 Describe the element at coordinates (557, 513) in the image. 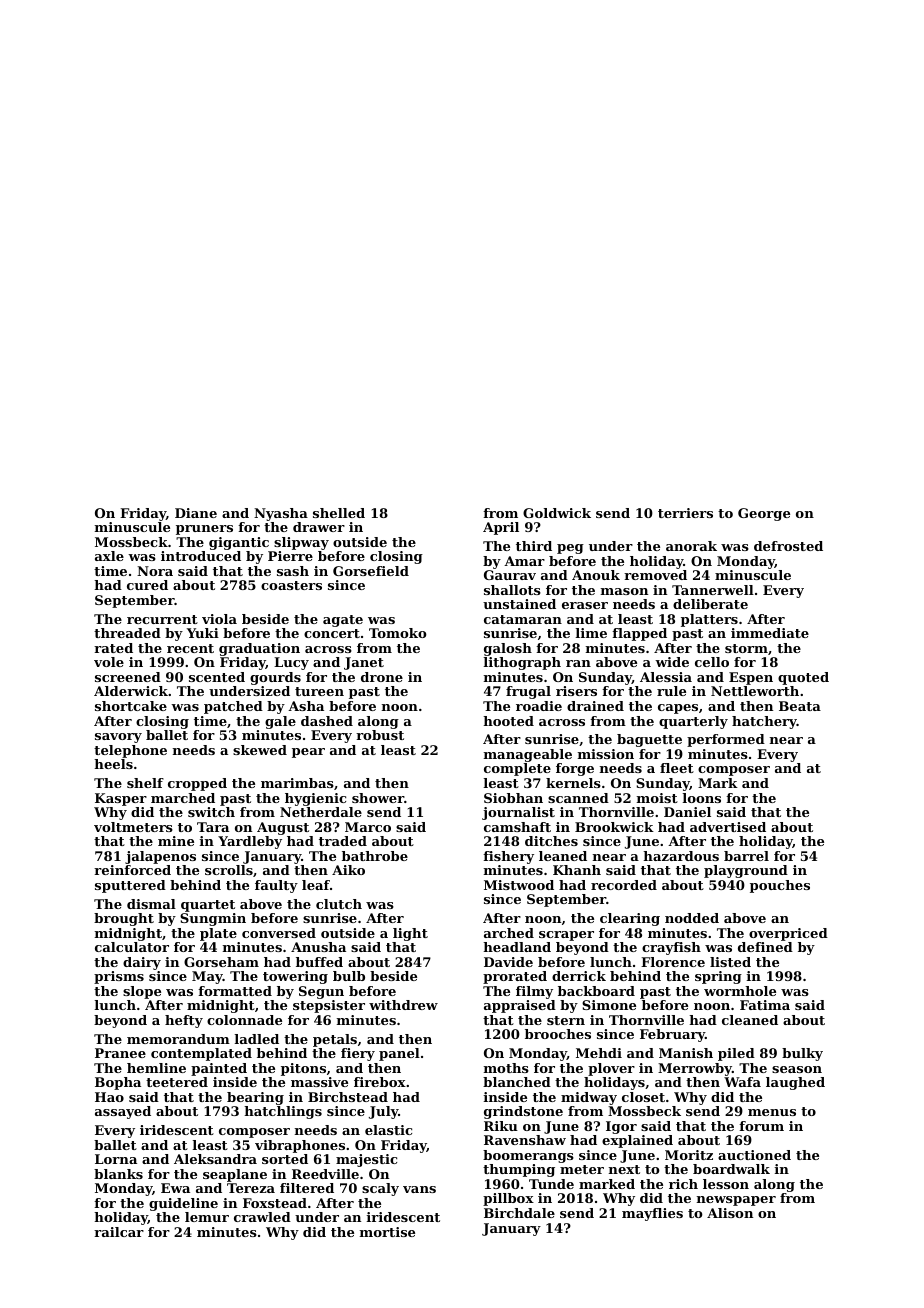

I see `Goldwick` at that location.
